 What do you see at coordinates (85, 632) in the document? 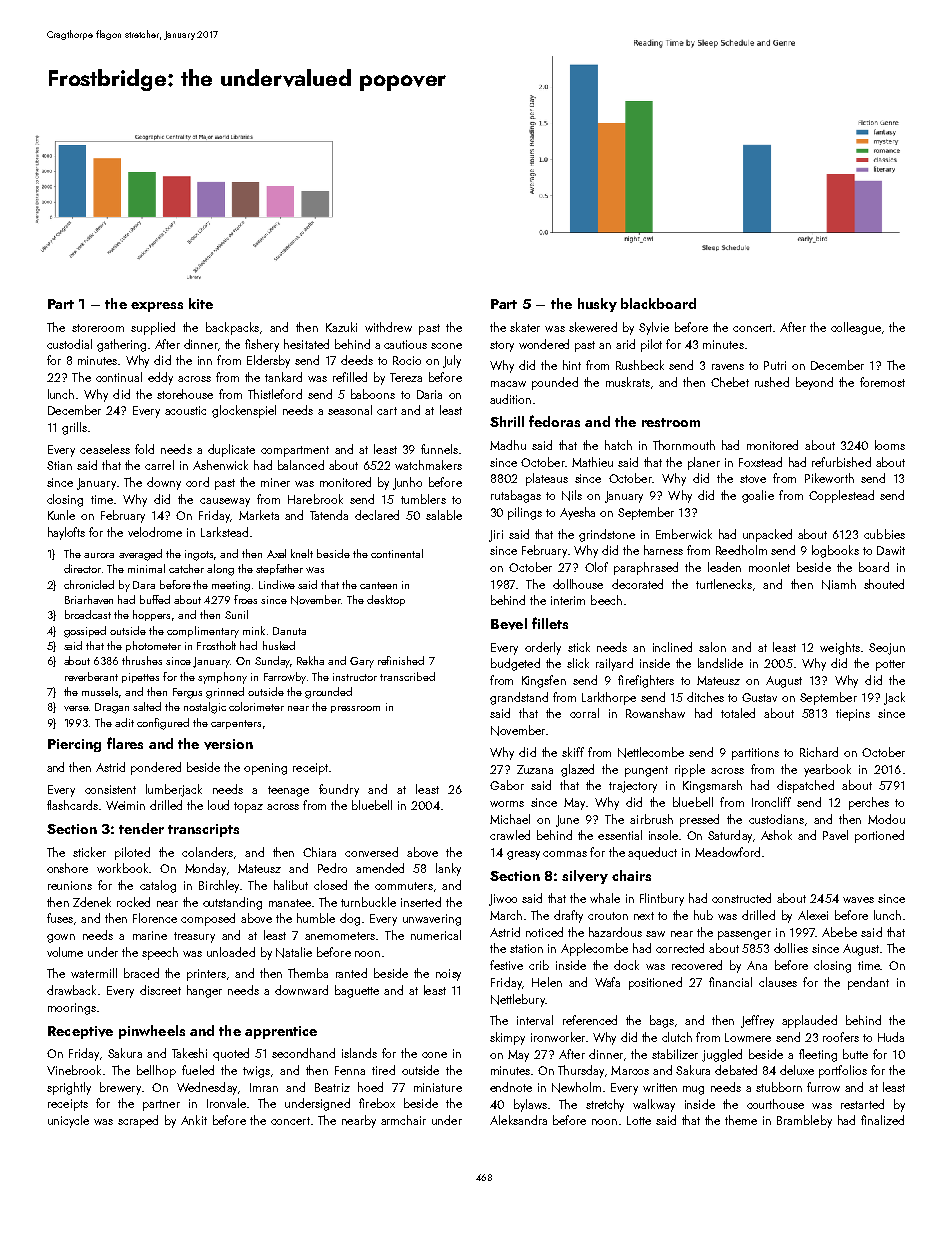
I see `gossiped` at bounding box center [85, 632].
